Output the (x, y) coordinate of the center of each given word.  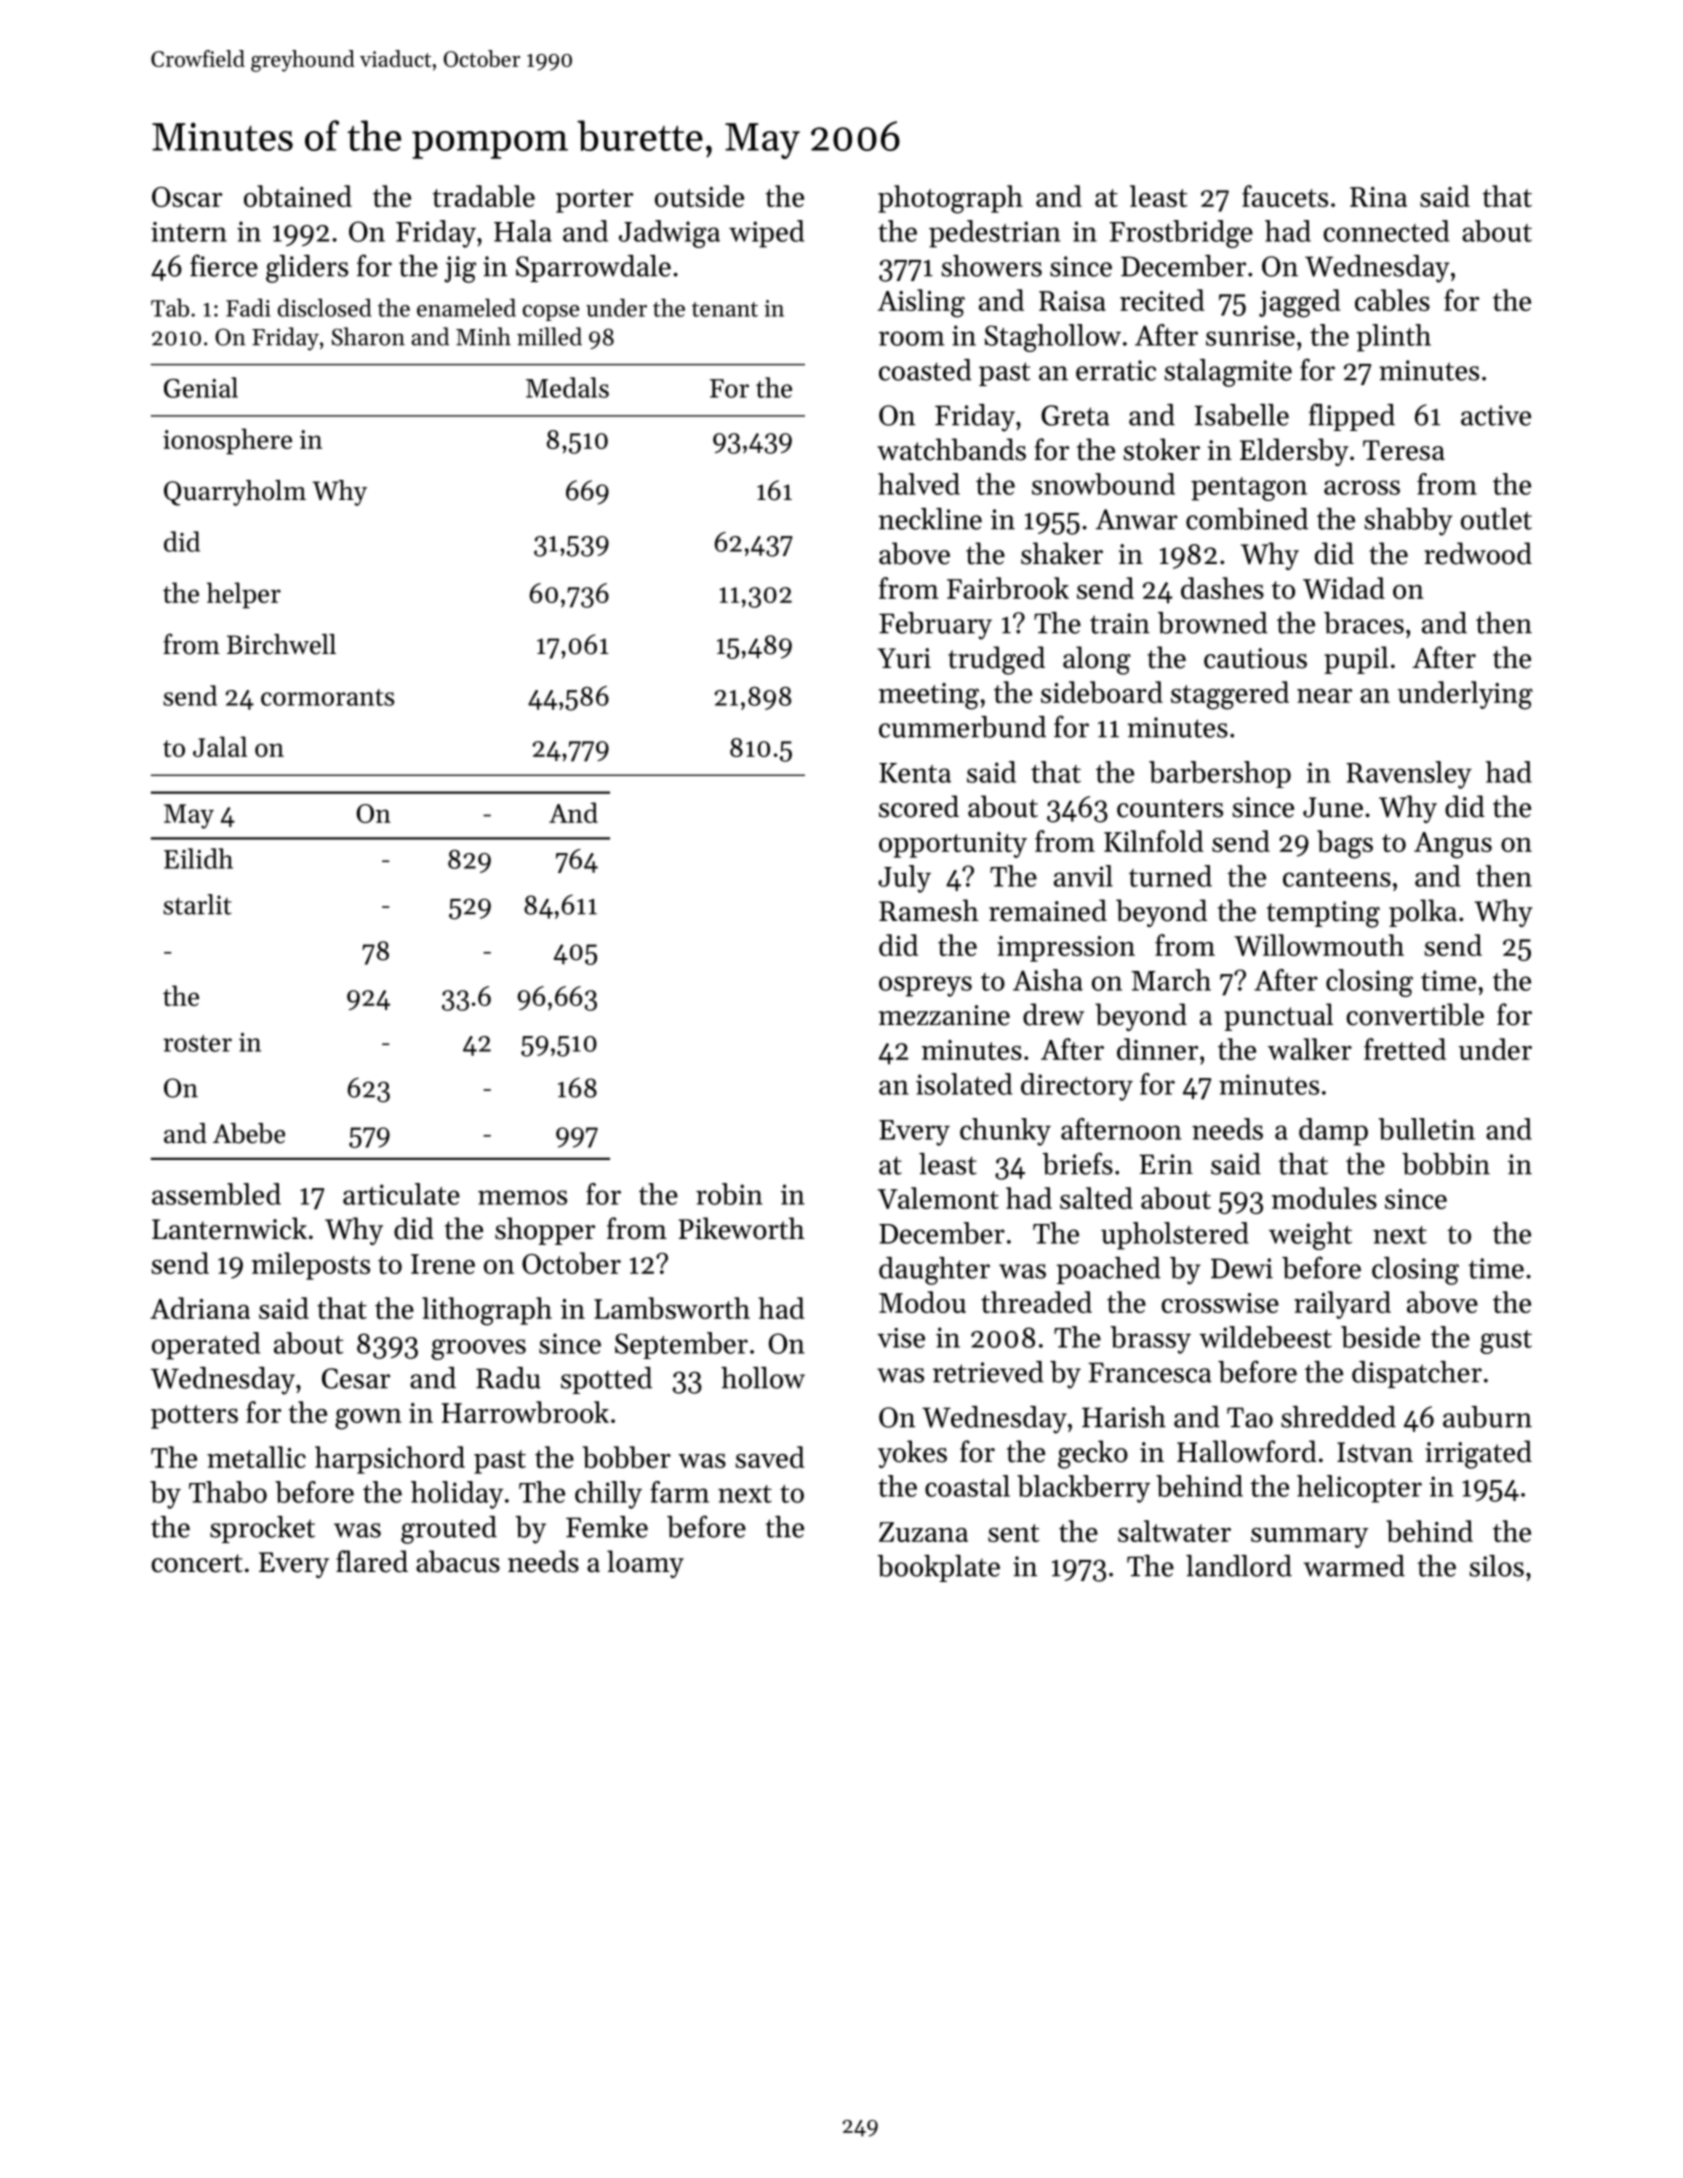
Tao (1250, 1417)
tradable (484, 196)
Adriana (200, 1308)
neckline (930, 519)
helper (244, 595)
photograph (950, 199)
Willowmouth (1319, 945)
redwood (1478, 553)
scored (919, 806)
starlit (197, 904)
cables (1392, 300)
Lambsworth (672, 1308)
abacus (458, 1561)
